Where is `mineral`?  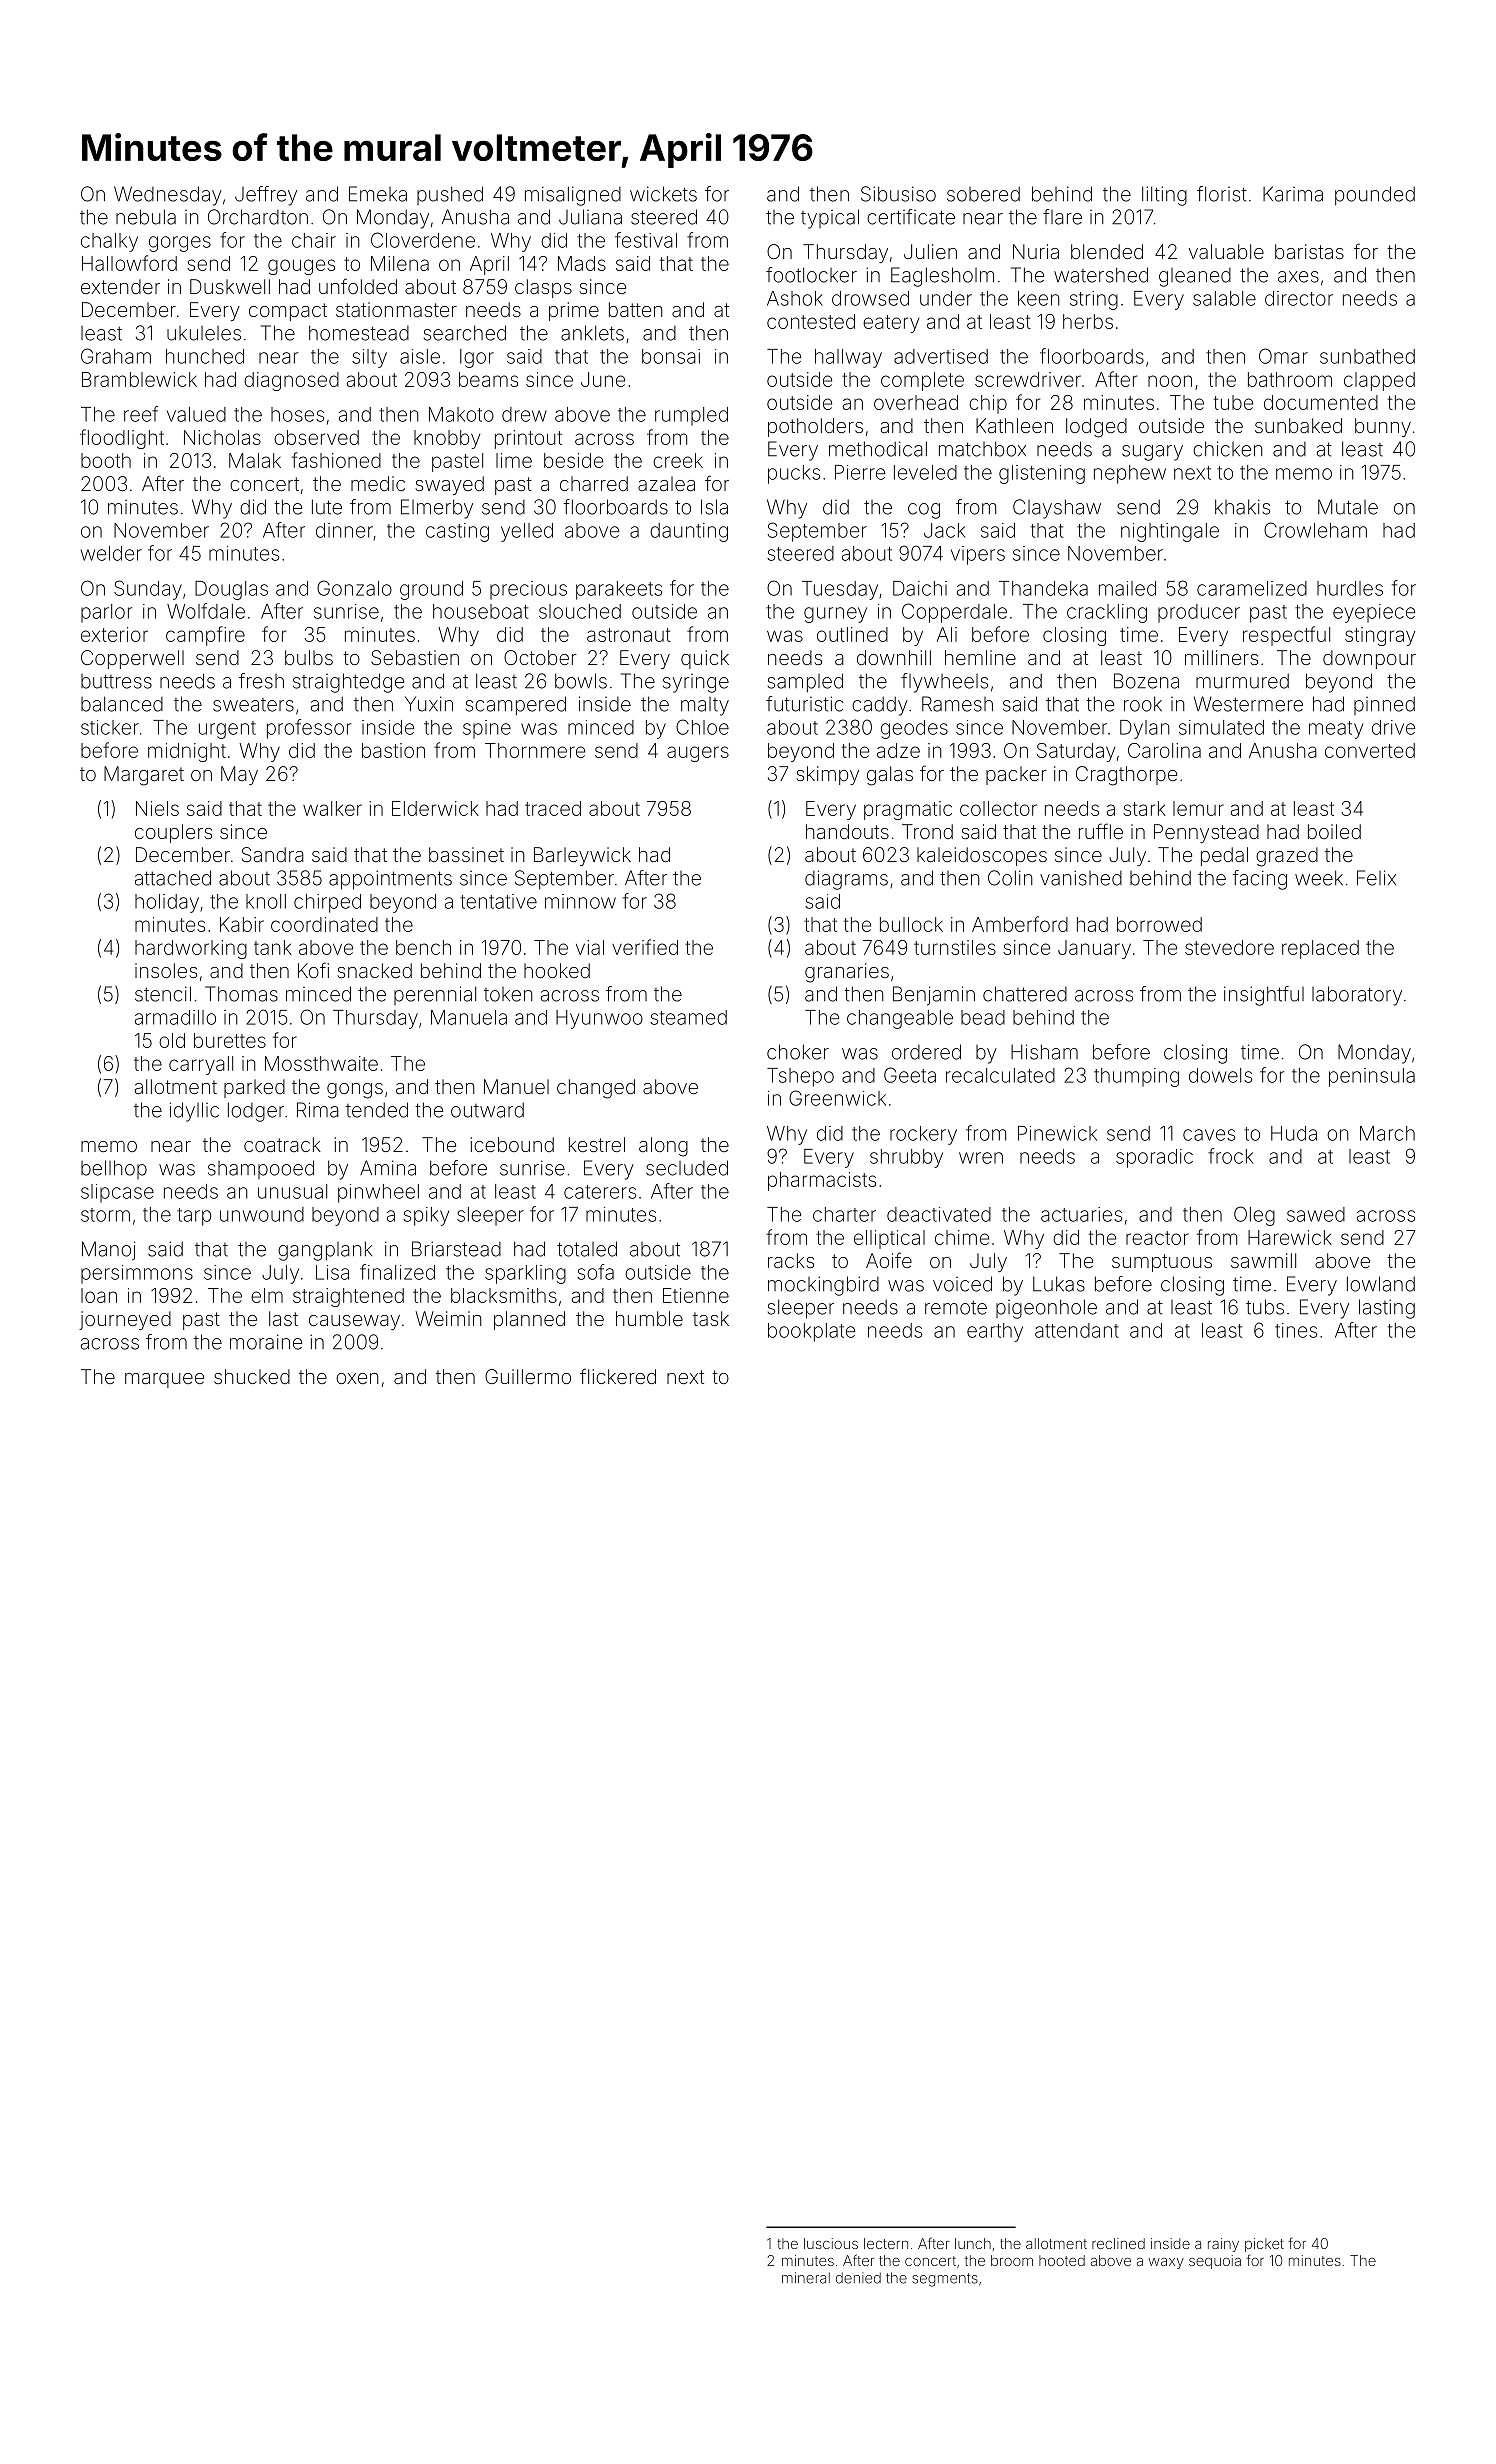
mineral is located at coordinates (806, 2278).
